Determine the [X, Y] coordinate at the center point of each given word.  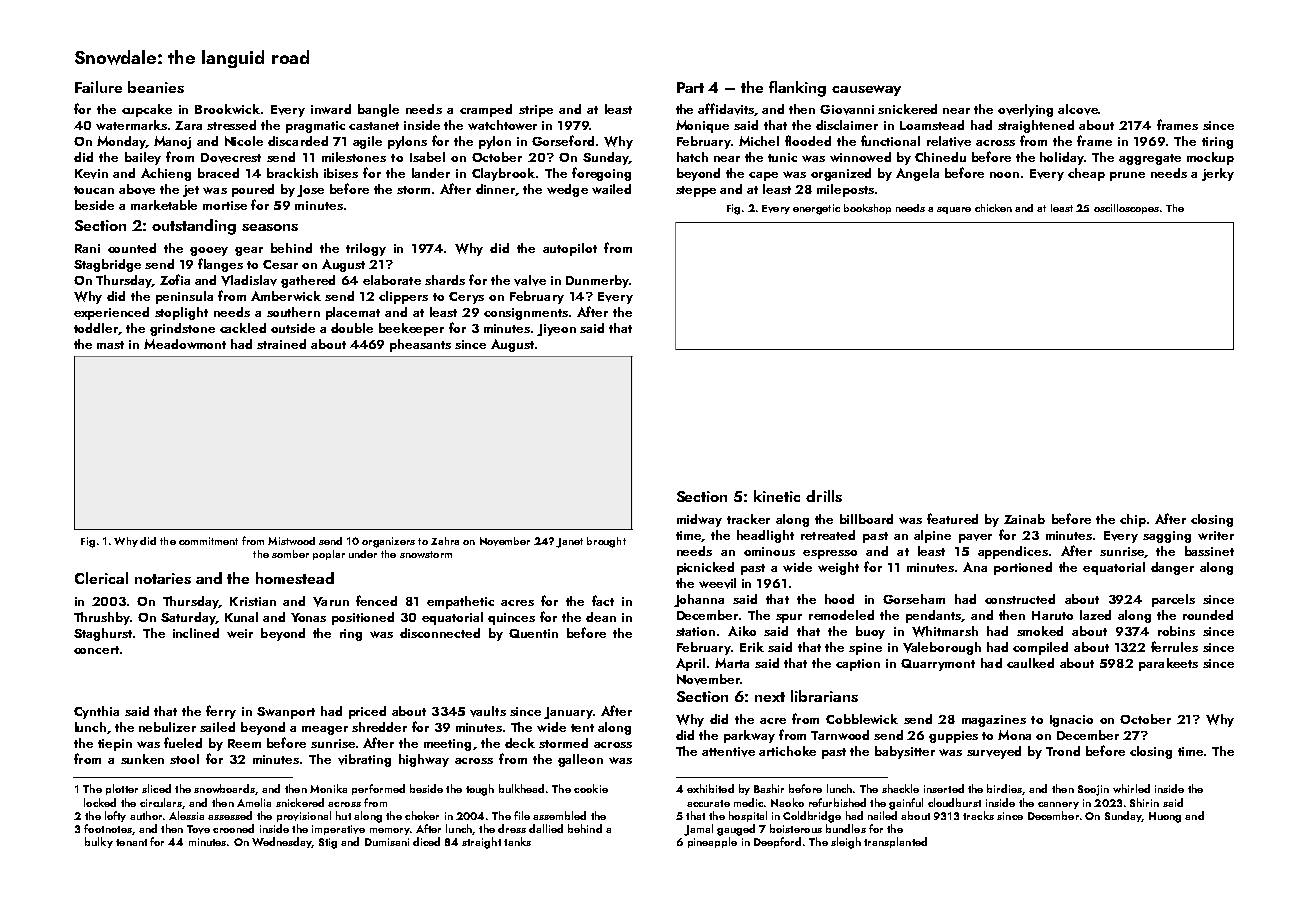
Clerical [101, 578]
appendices [1013, 552]
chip [1133, 520]
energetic [816, 209]
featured [952, 518]
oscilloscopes [1126, 209]
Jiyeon [556, 330]
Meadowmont [185, 344]
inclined [196, 633]
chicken [993, 208]
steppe [696, 191]
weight [838, 568]
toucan [94, 190]
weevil [717, 583]
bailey [143, 158]
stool [184, 759]
